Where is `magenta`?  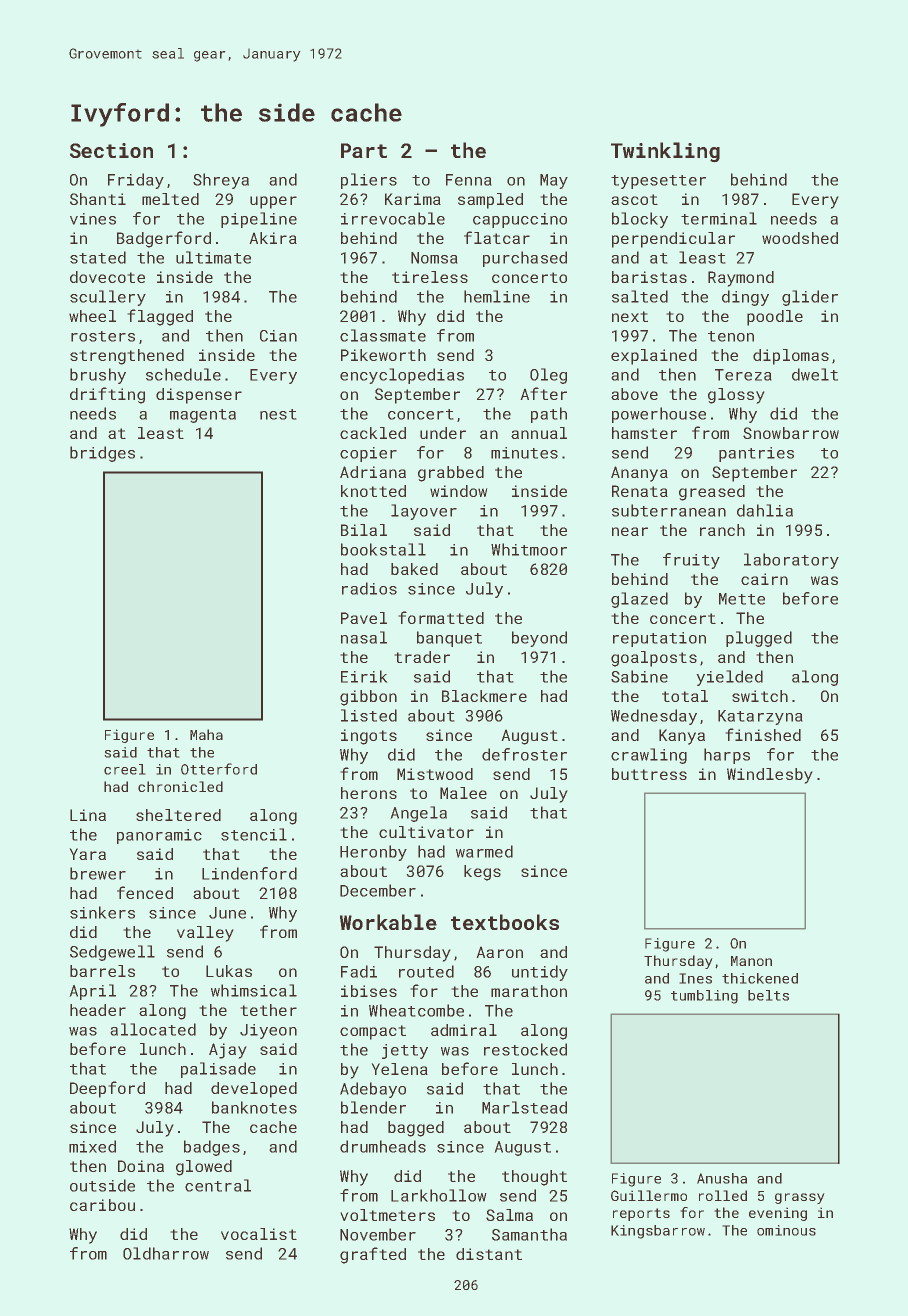
magenta is located at coordinates (203, 416).
